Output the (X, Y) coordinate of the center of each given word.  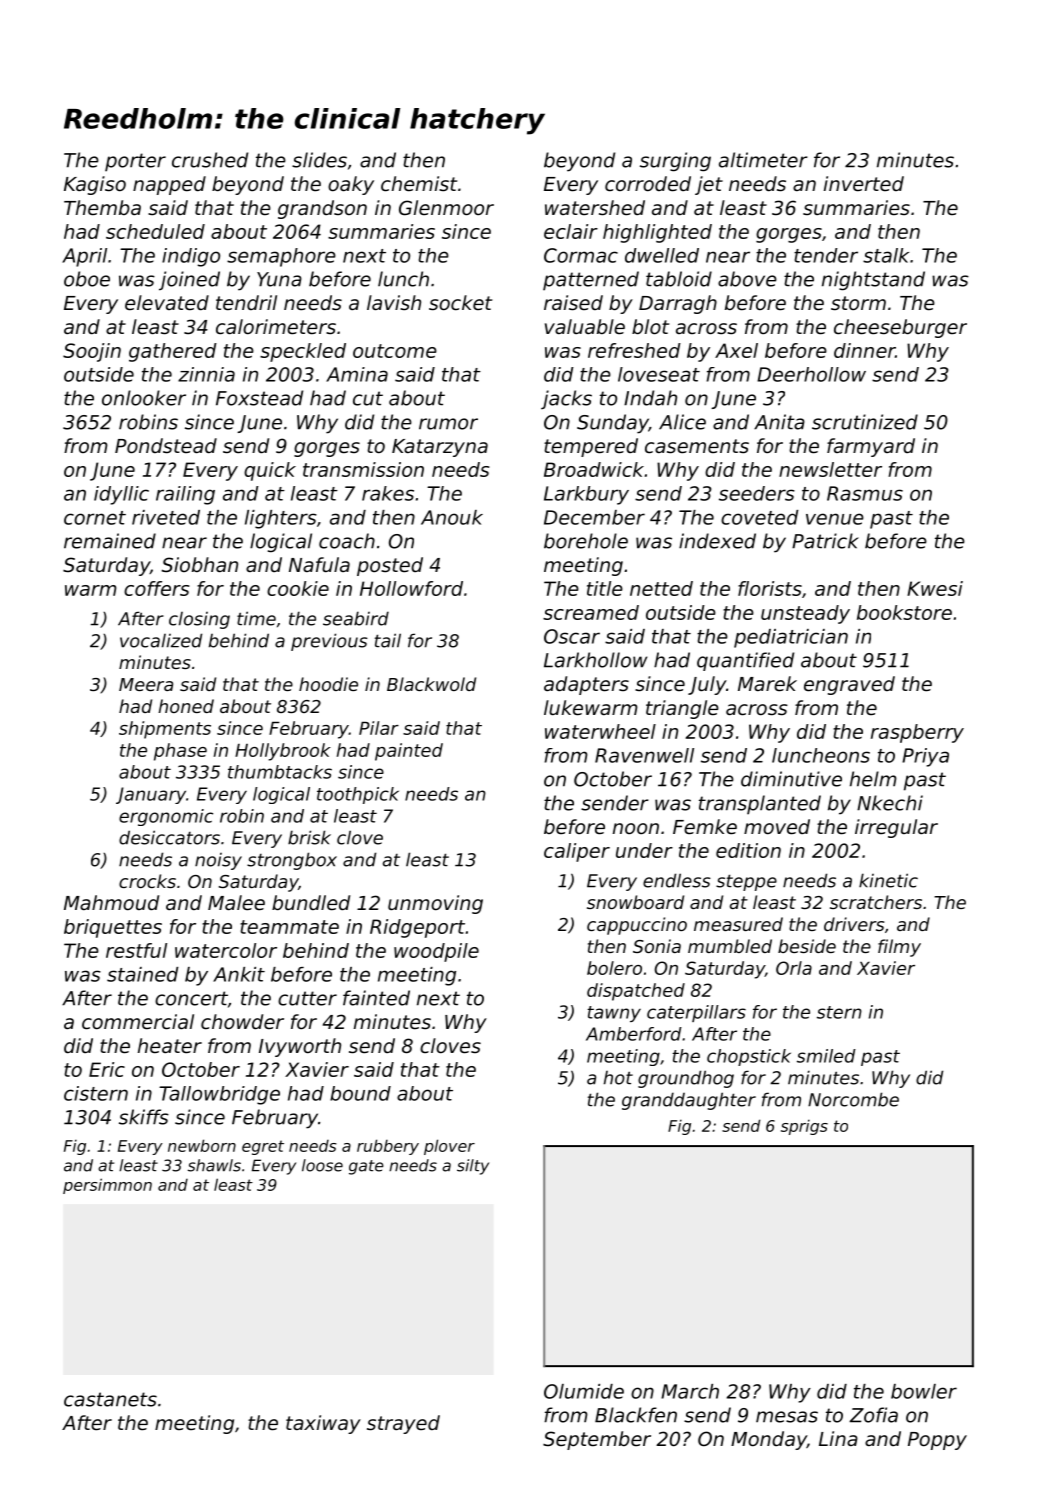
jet (709, 185)
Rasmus (865, 493)
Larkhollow (595, 660)
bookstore (904, 612)
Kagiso (95, 185)
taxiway (323, 1424)
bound (360, 1093)
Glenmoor (446, 208)
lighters (281, 519)
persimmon (107, 1186)
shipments (165, 730)
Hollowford (411, 588)
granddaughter (689, 1101)
